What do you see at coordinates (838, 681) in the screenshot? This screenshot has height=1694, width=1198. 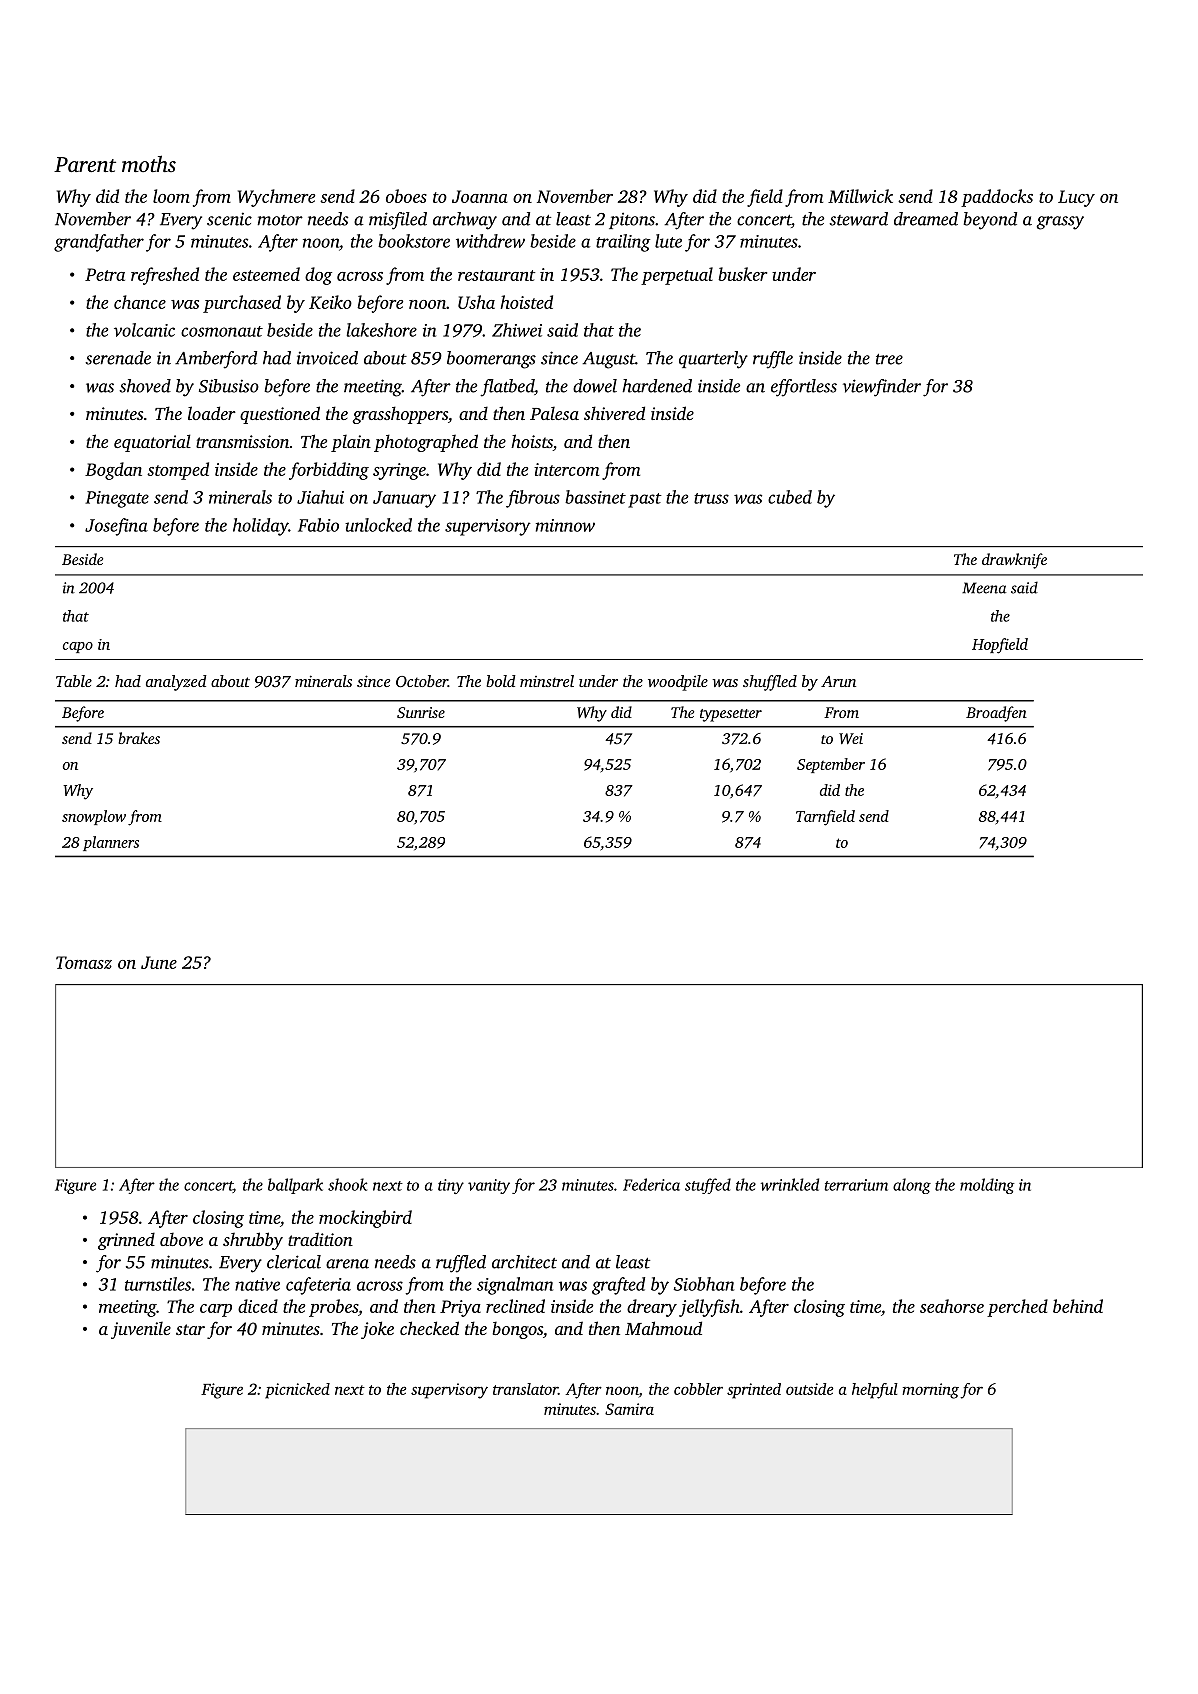 I see `Arun` at bounding box center [838, 681].
